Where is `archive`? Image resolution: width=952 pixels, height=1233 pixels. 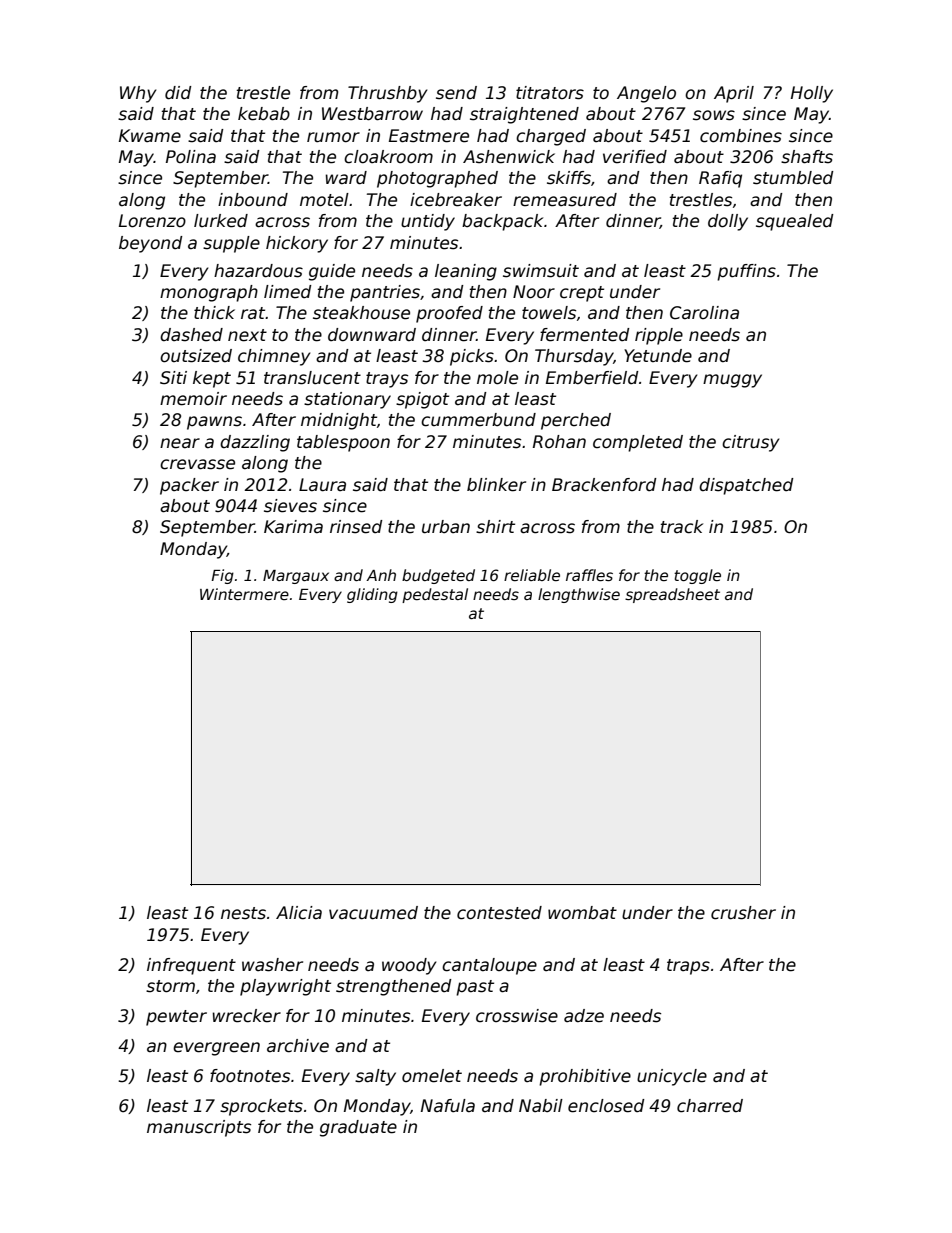
archive is located at coordinates (298, 1046).
